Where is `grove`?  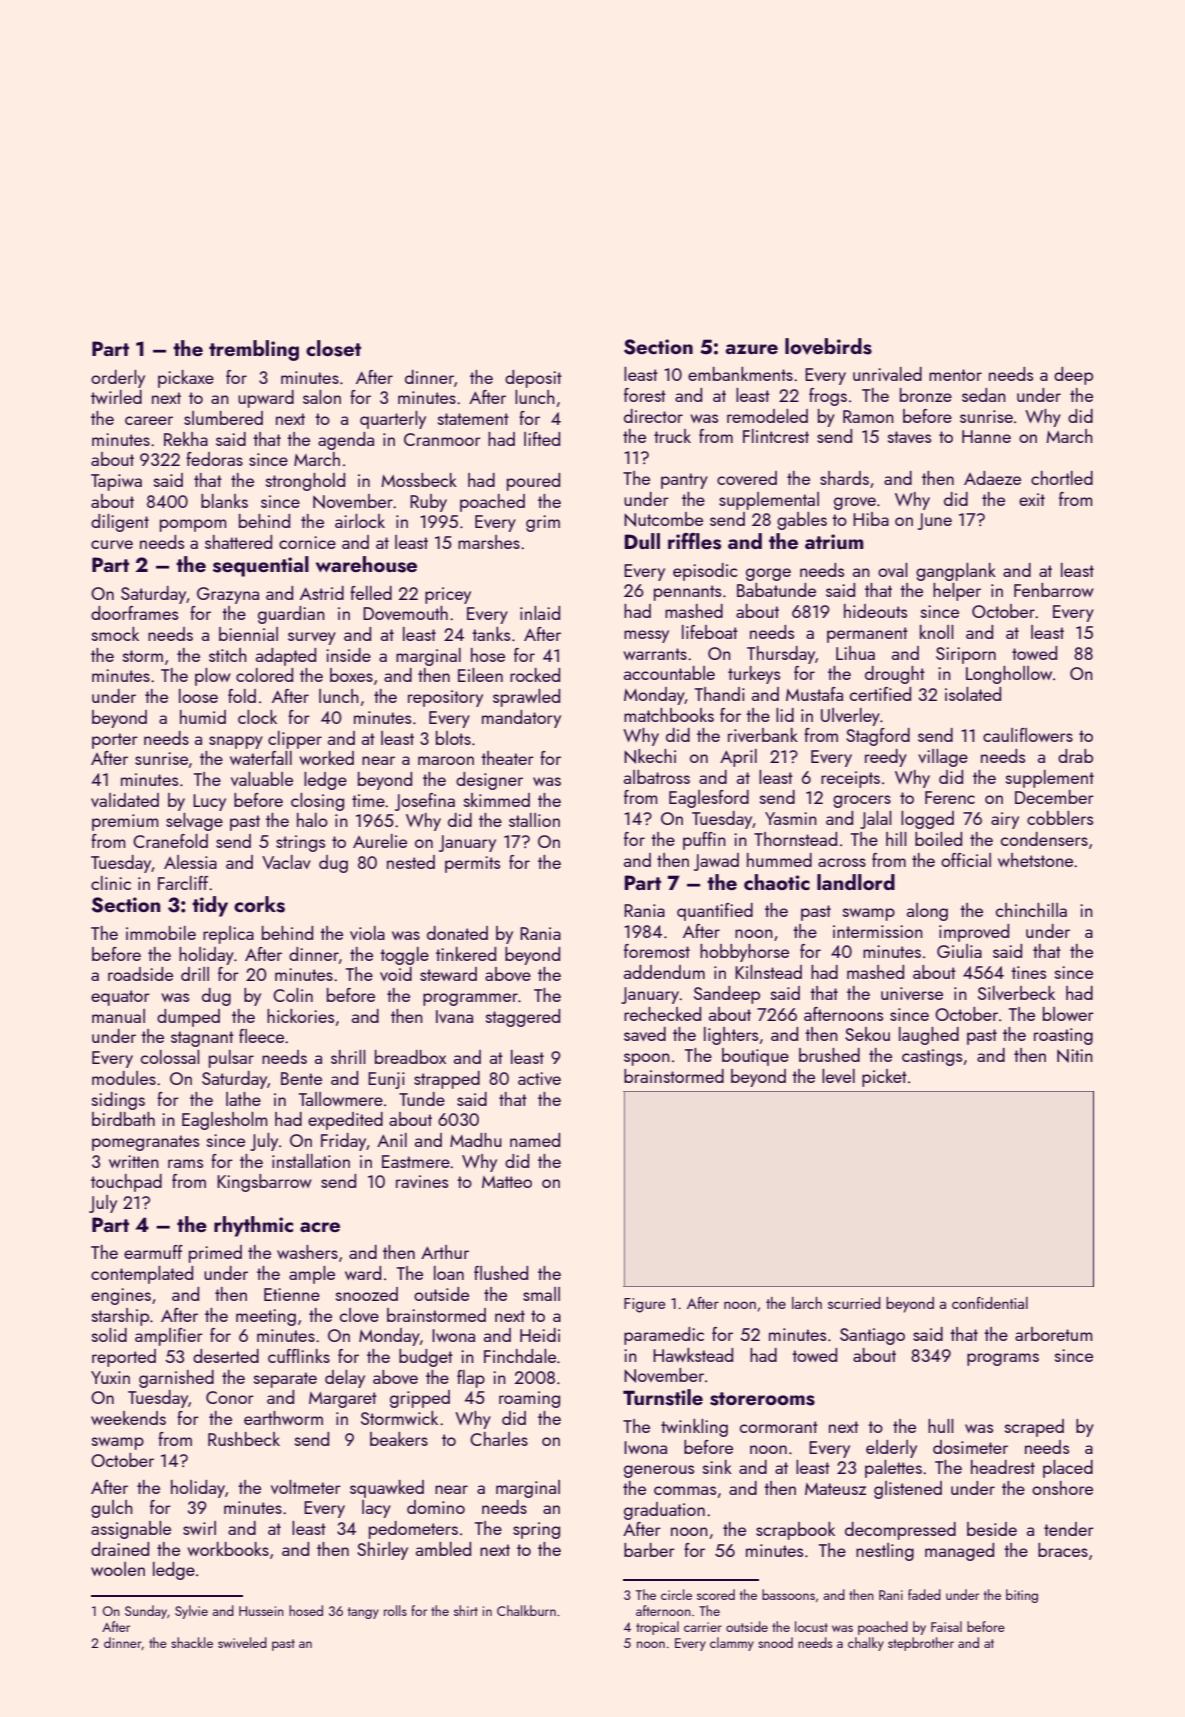 grove is located at coordinates (855, 503).
